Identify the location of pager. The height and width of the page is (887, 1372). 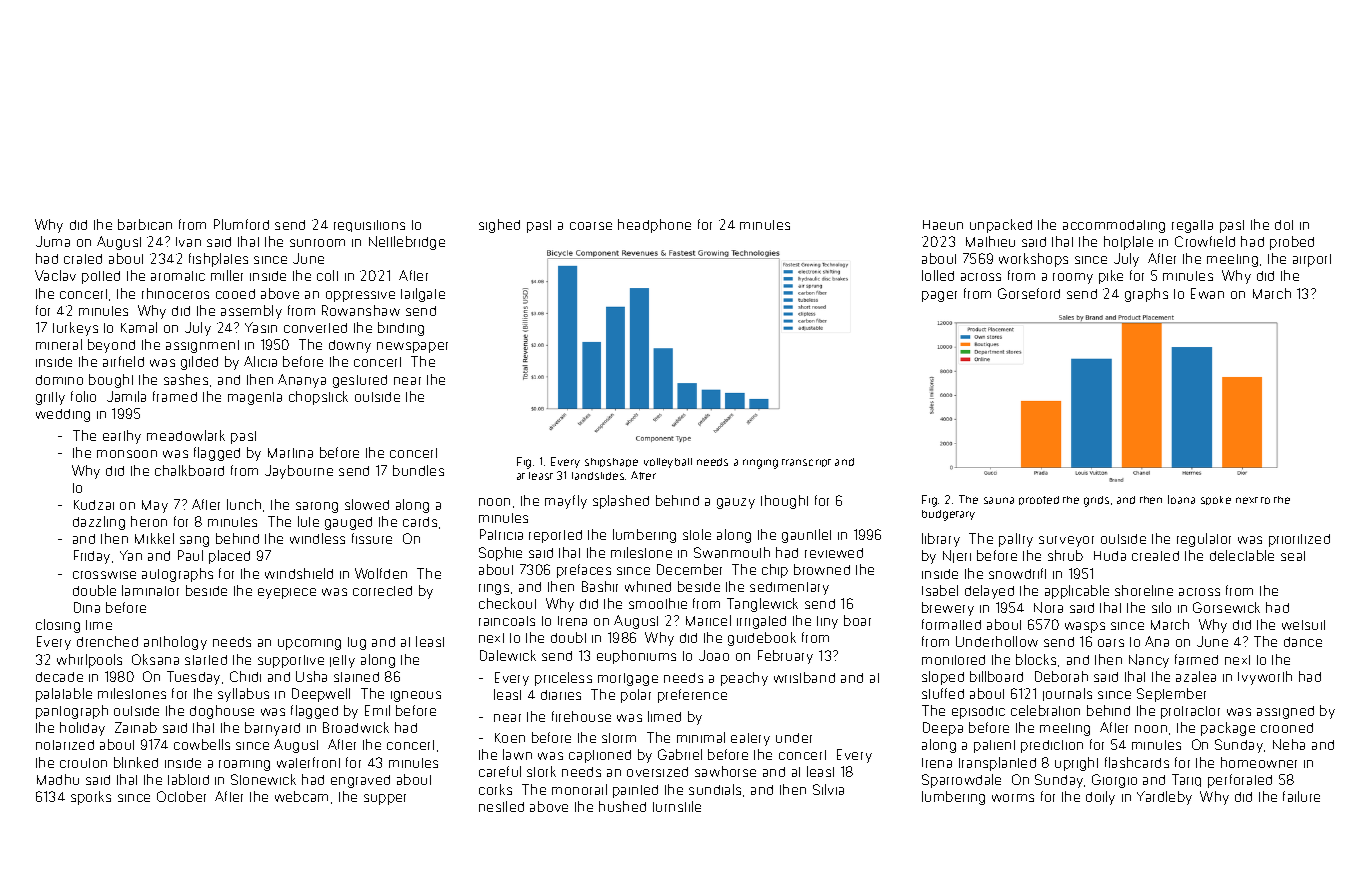
(939, 296).
